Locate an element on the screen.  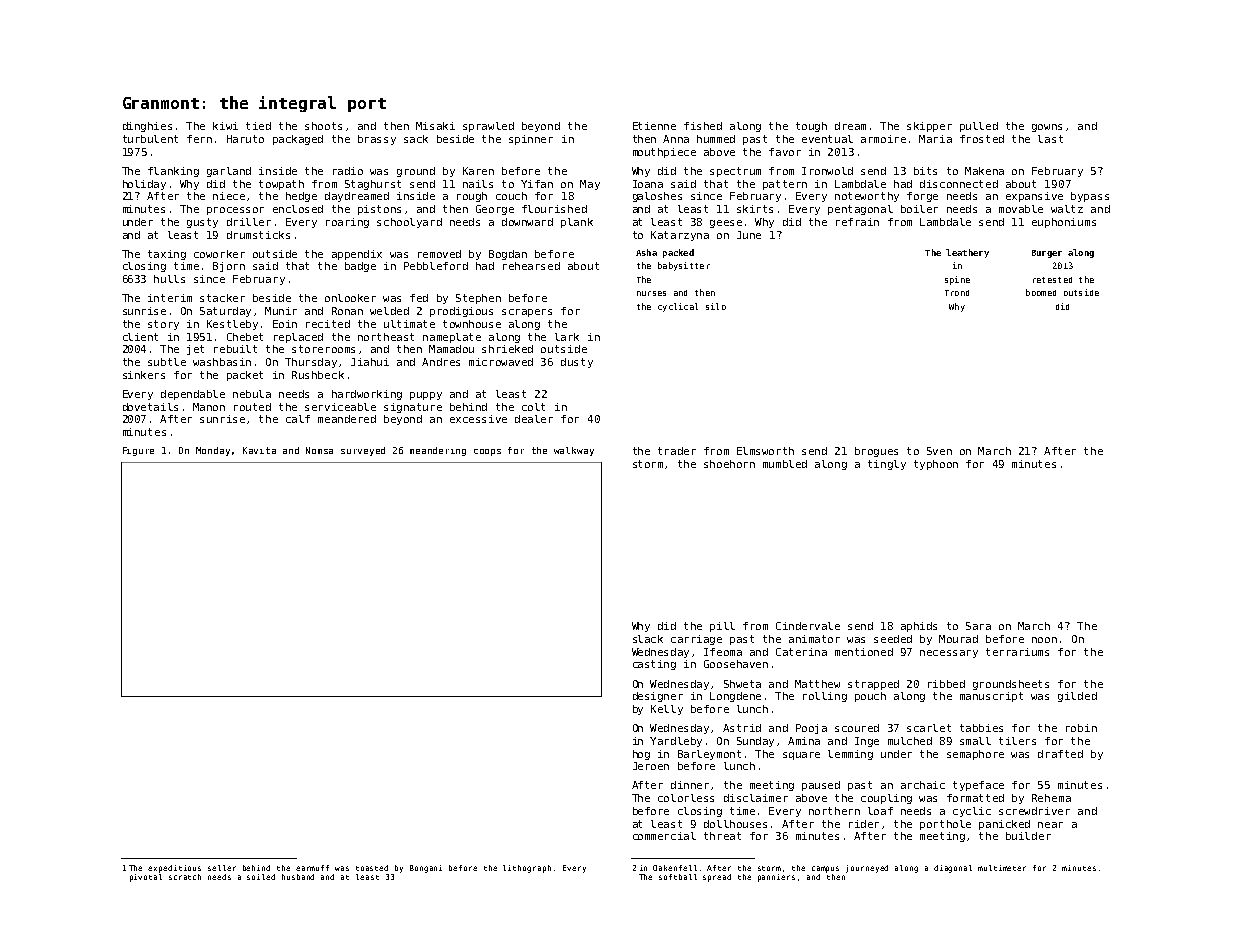
noon is located at coordinates (1044, 640).
